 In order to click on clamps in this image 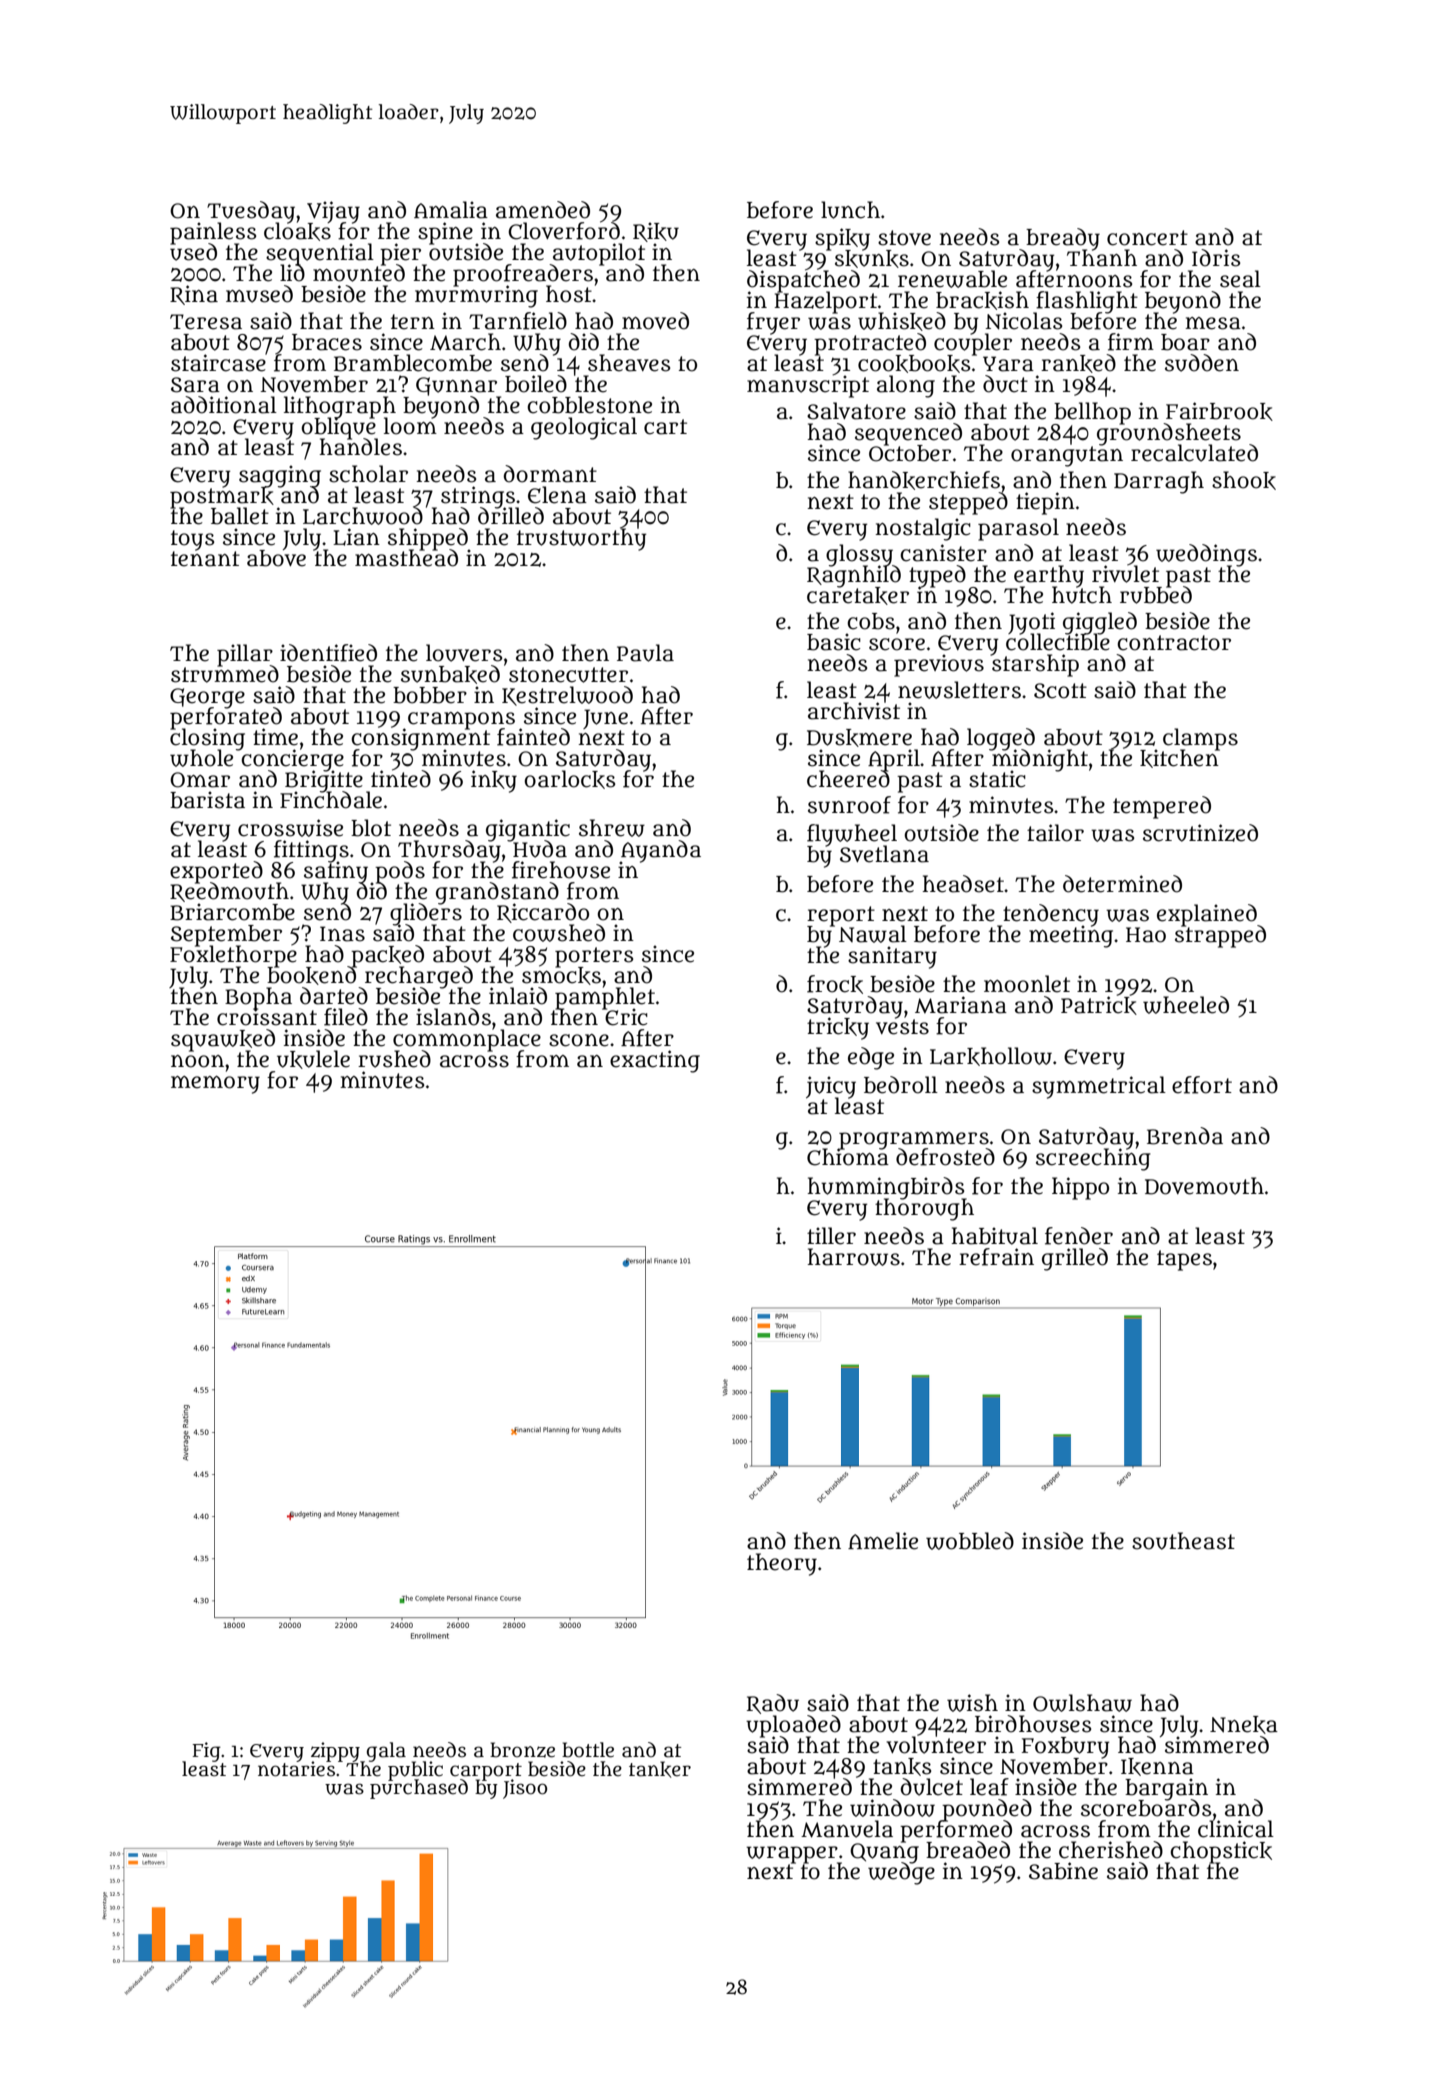, I will do `click(1200, 739)`.
